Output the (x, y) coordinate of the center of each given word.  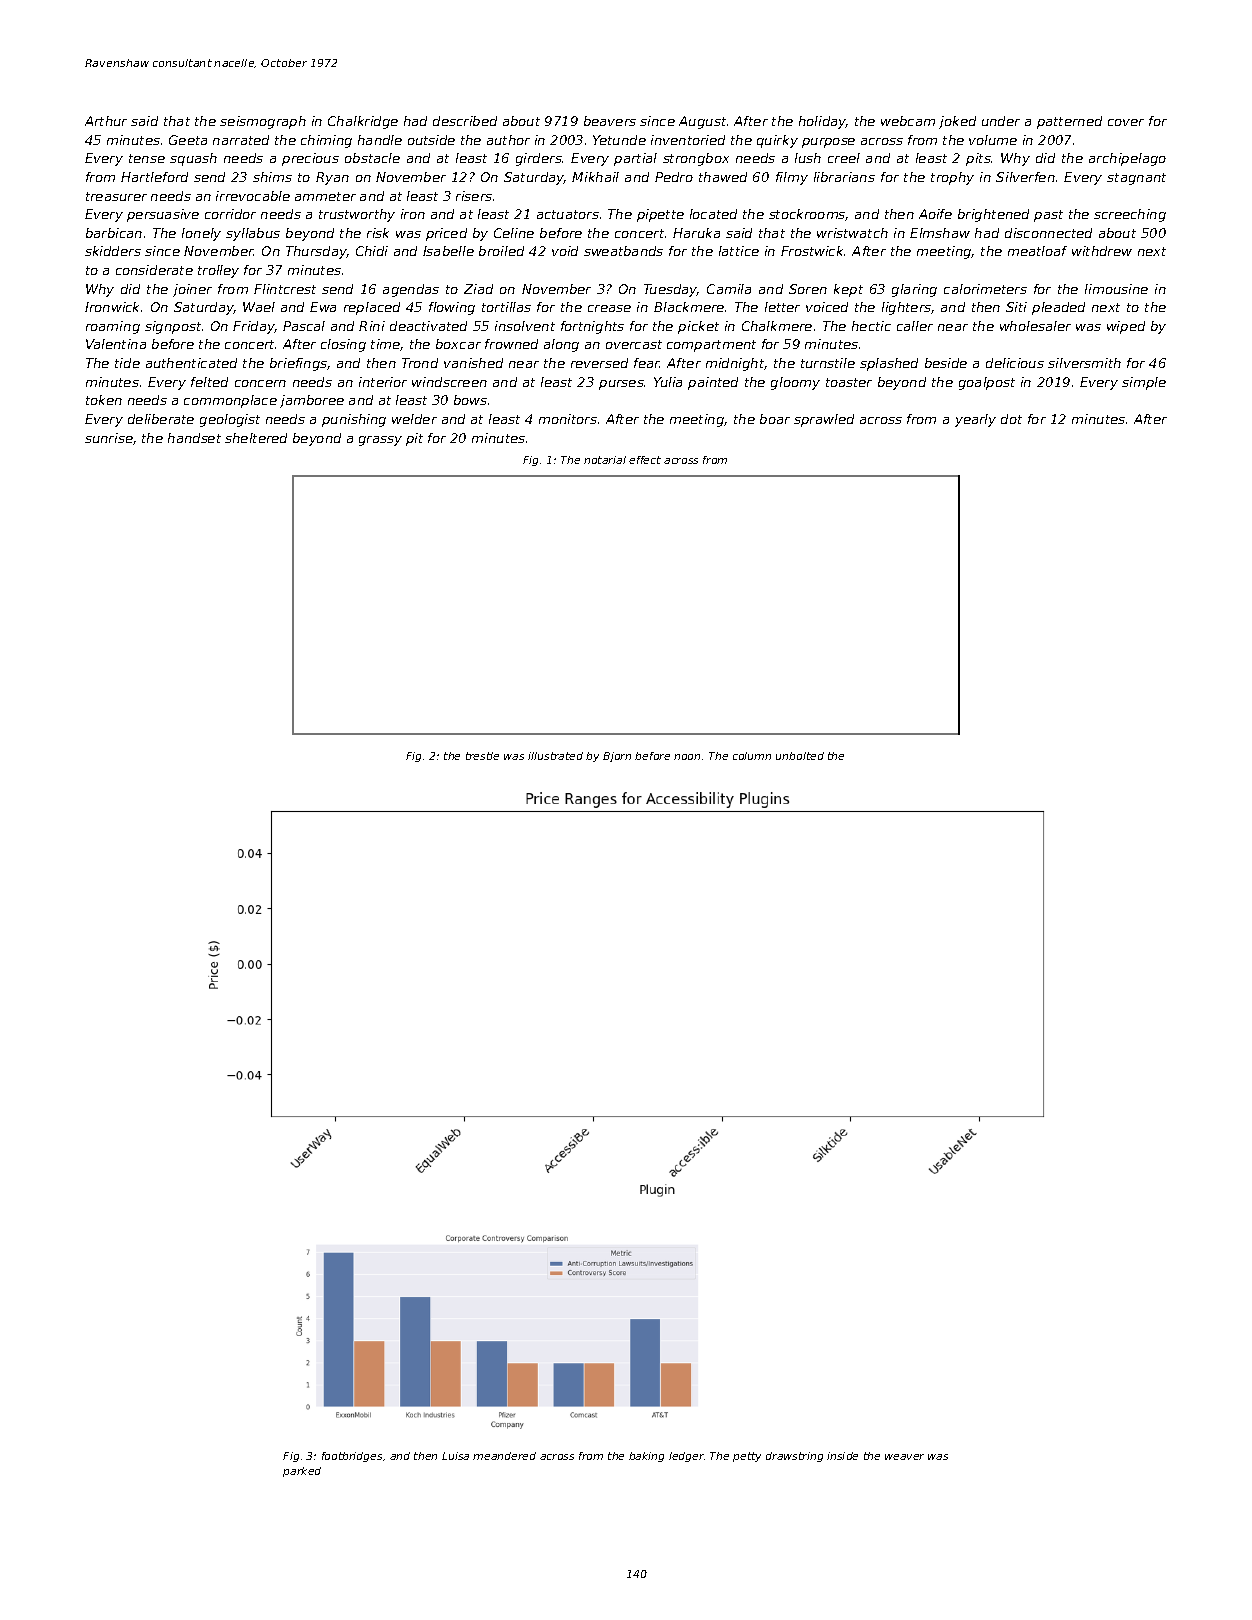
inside (842, 1456)
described (465, 121)
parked (302, 1472)
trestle (482, 756)
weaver (904, 1457)
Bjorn (617, 757)
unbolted (800, 756)
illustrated (555, 756)
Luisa (455, 1456)
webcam (908, 121)
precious (310, 159)
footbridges (352, 1457)
